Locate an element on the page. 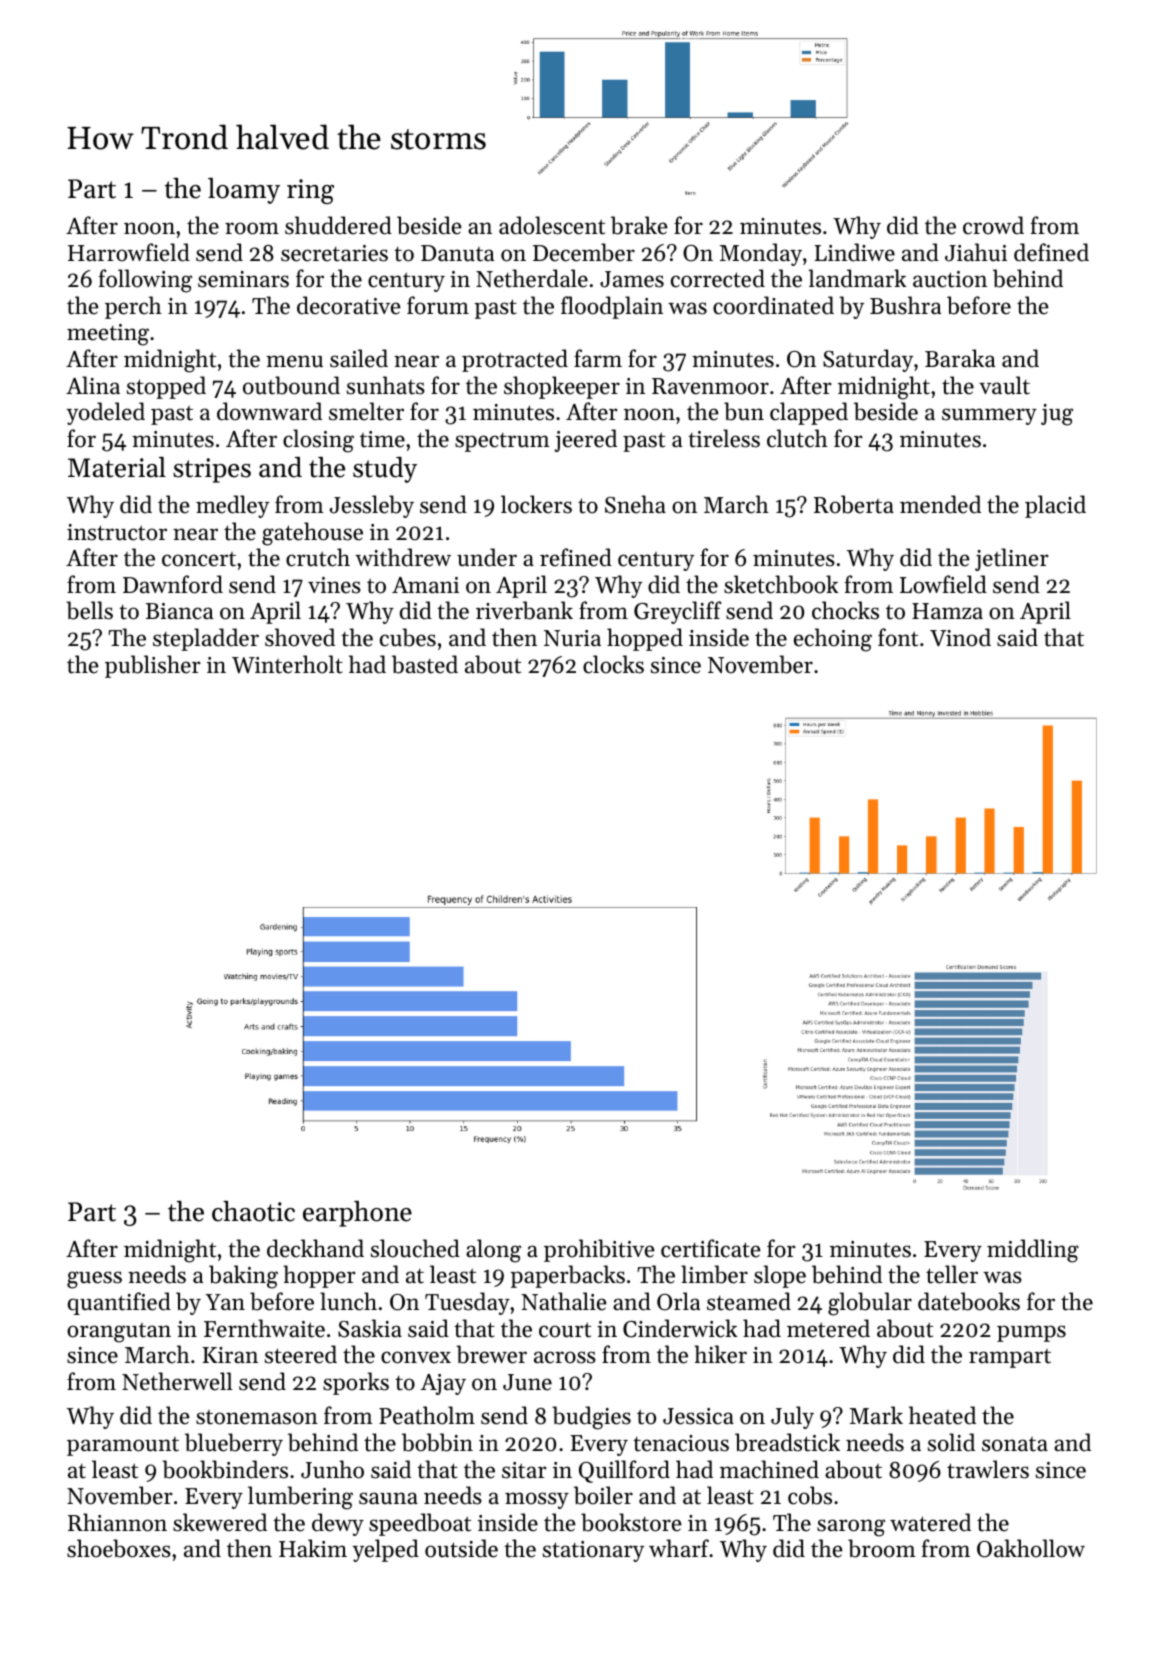 This image has height=1654, width=1165. prohibitive is located at coordinates (599, 1250).
